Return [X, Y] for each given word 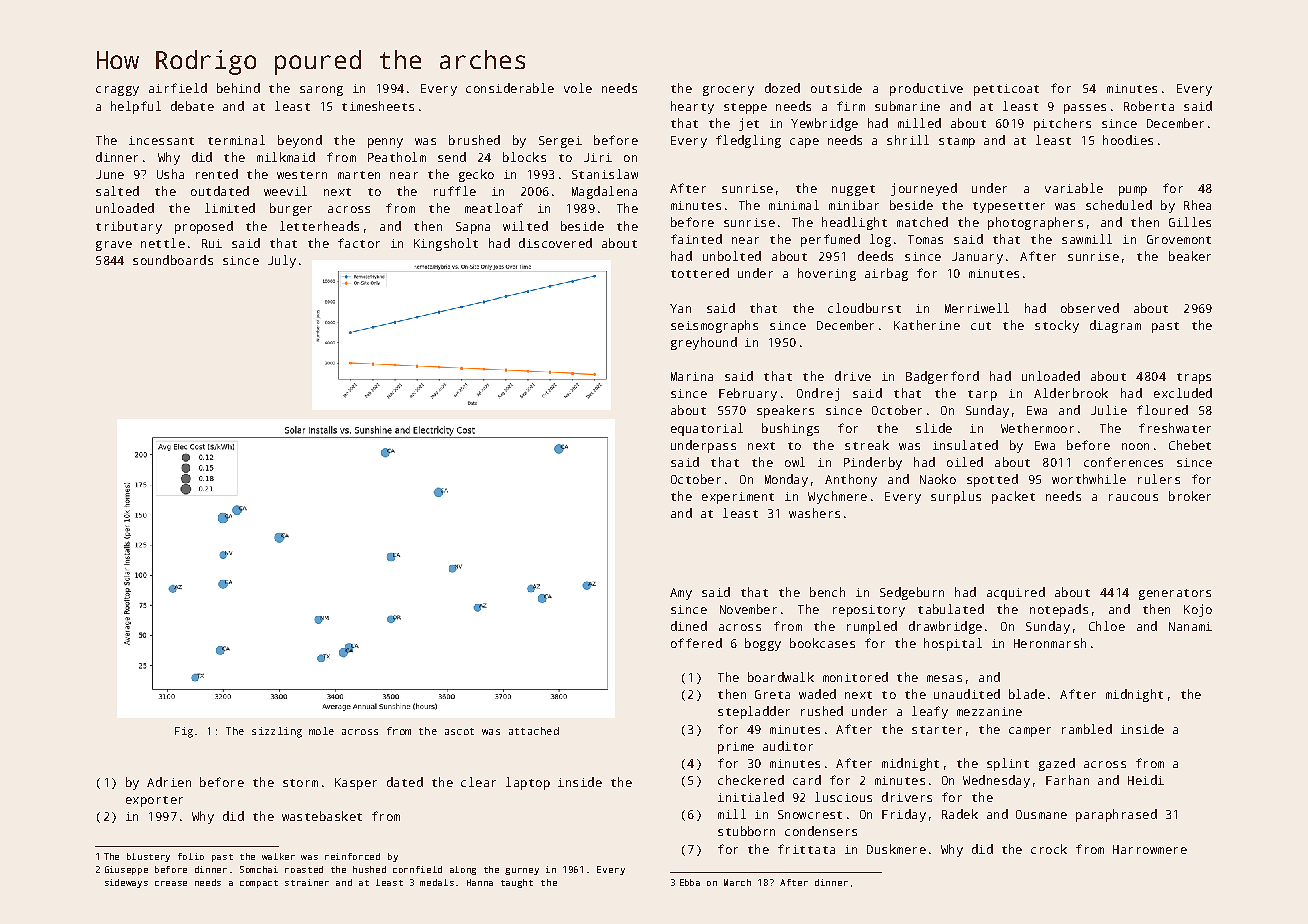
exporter [154, 801]
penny [385, 143]
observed [1090, 308]
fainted [696, 239]
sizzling [277, 732]
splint [1008, 764]
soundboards [173, 260]
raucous [1133, 497]
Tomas [925, 239]
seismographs [714, 326]
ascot [459, 731]
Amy [681, 594]
